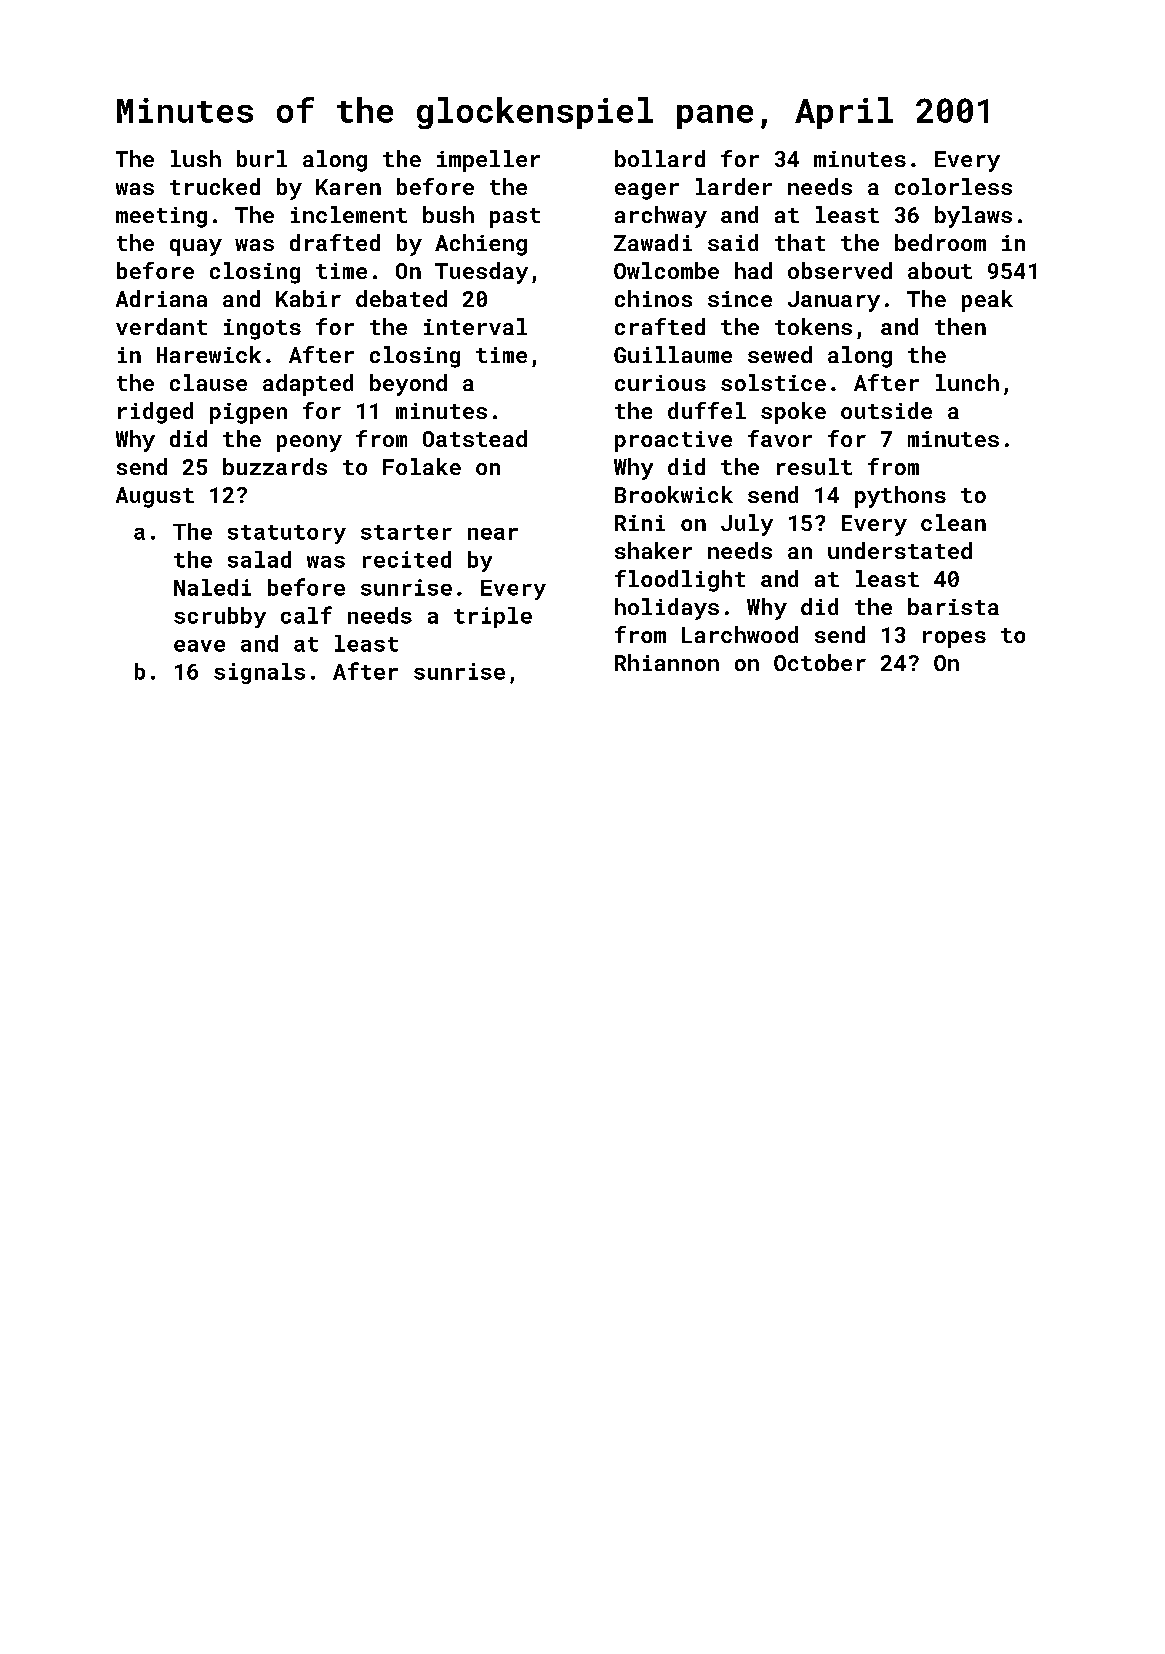 Image resolution: width=1165 pixels, height=1654 pixels. Describe the element at coordinates (673, 441) in the screenshot. I see `proactive` at that location.
